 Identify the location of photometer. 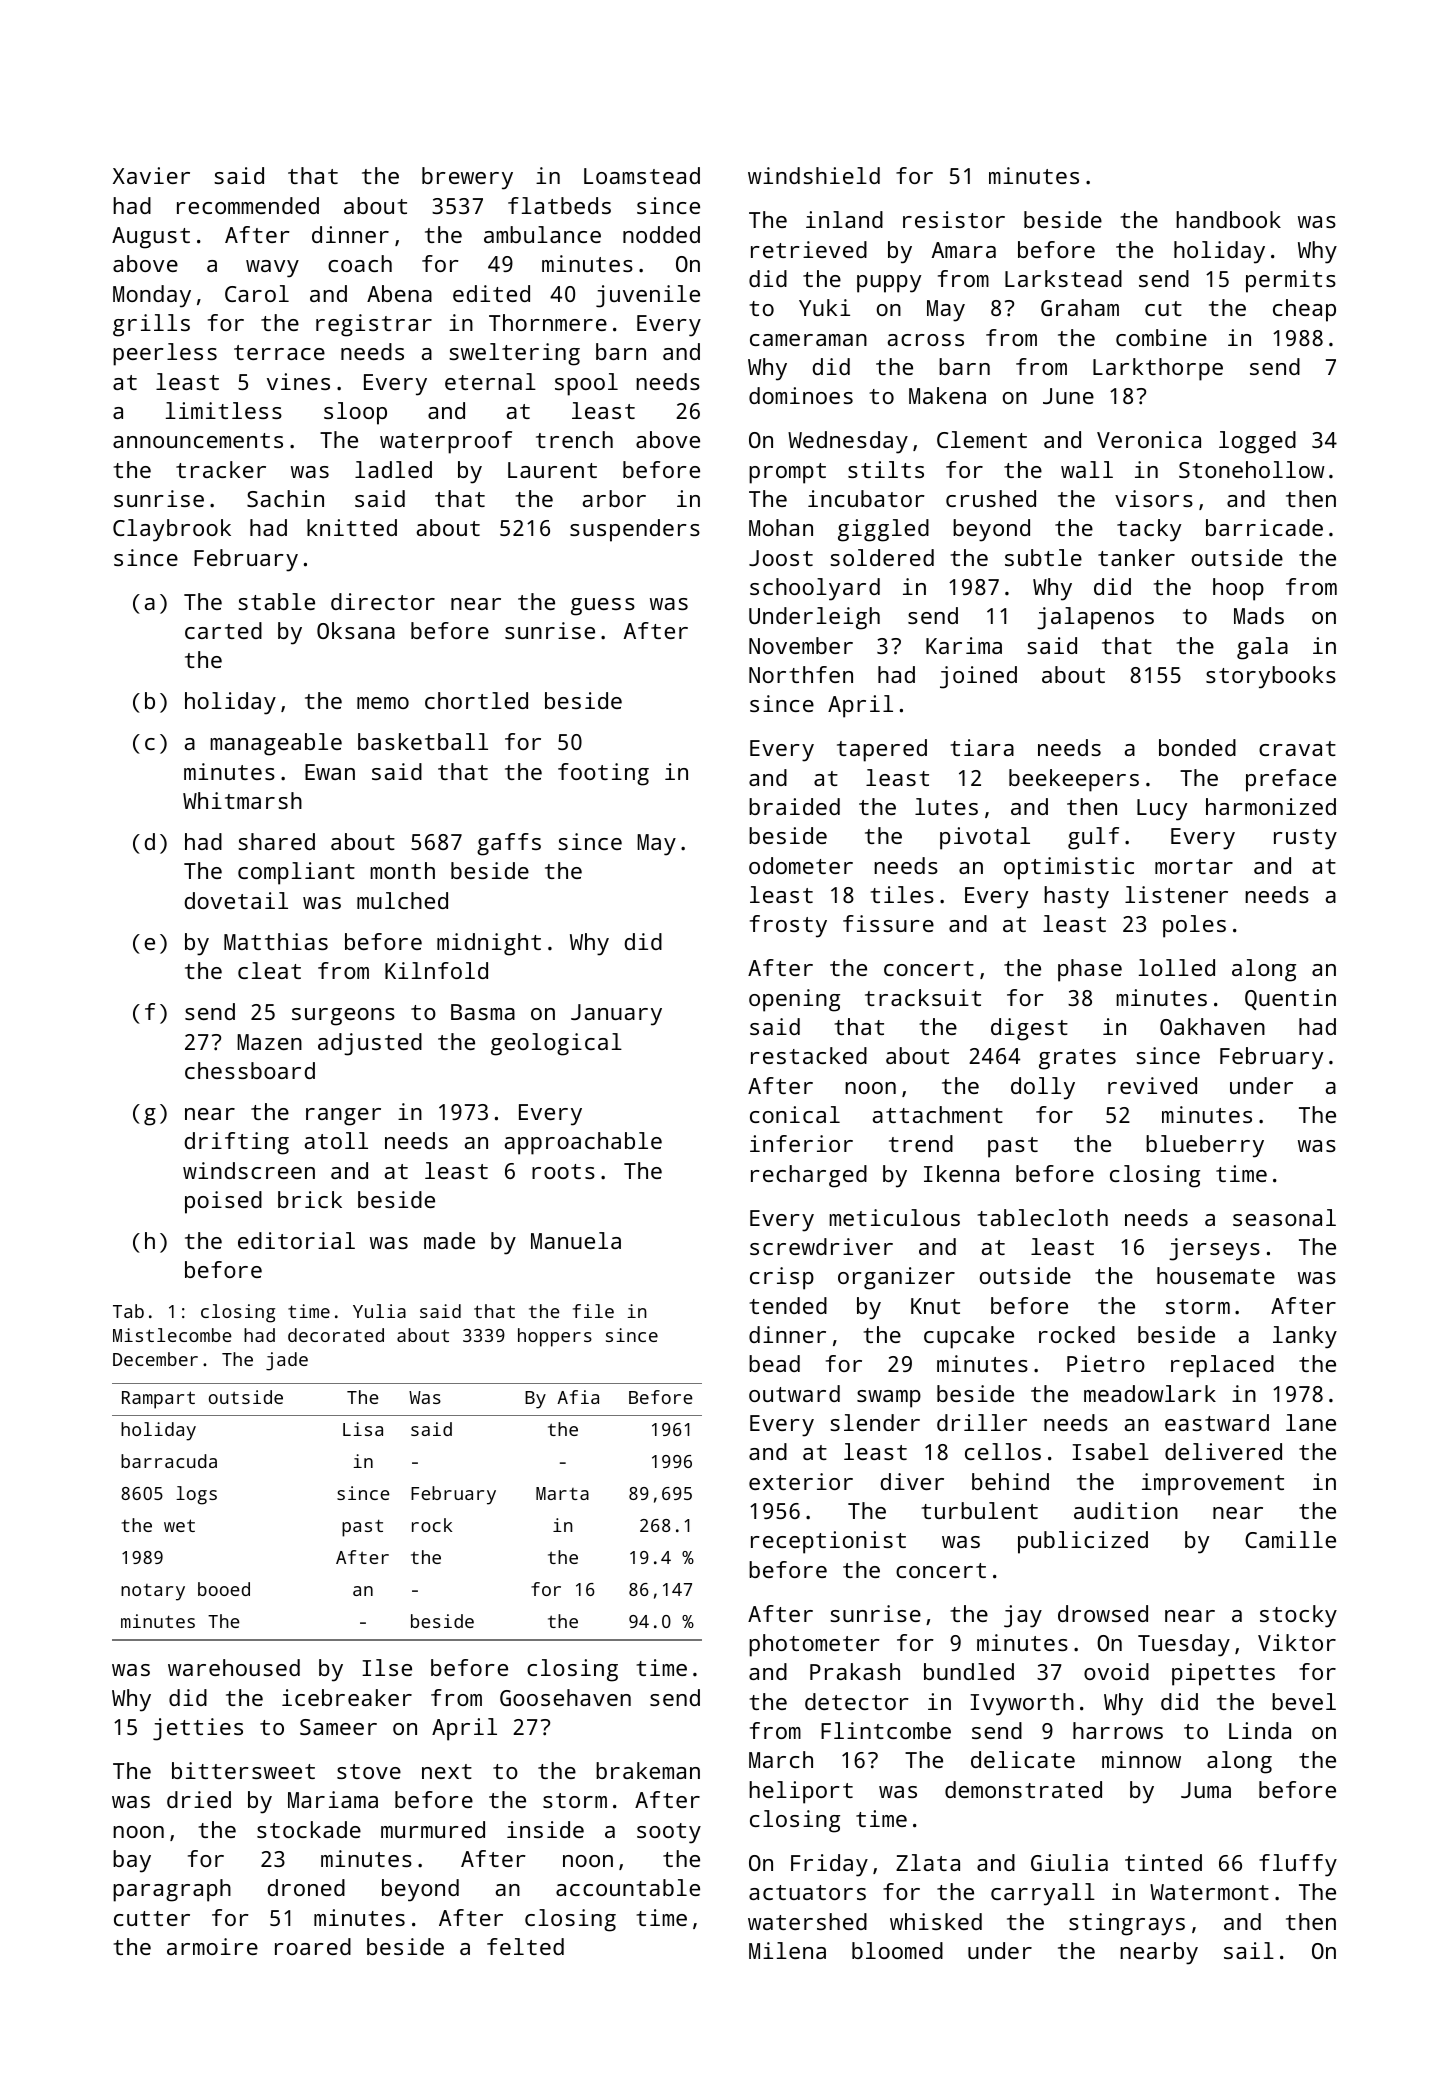
(814, 1645).
